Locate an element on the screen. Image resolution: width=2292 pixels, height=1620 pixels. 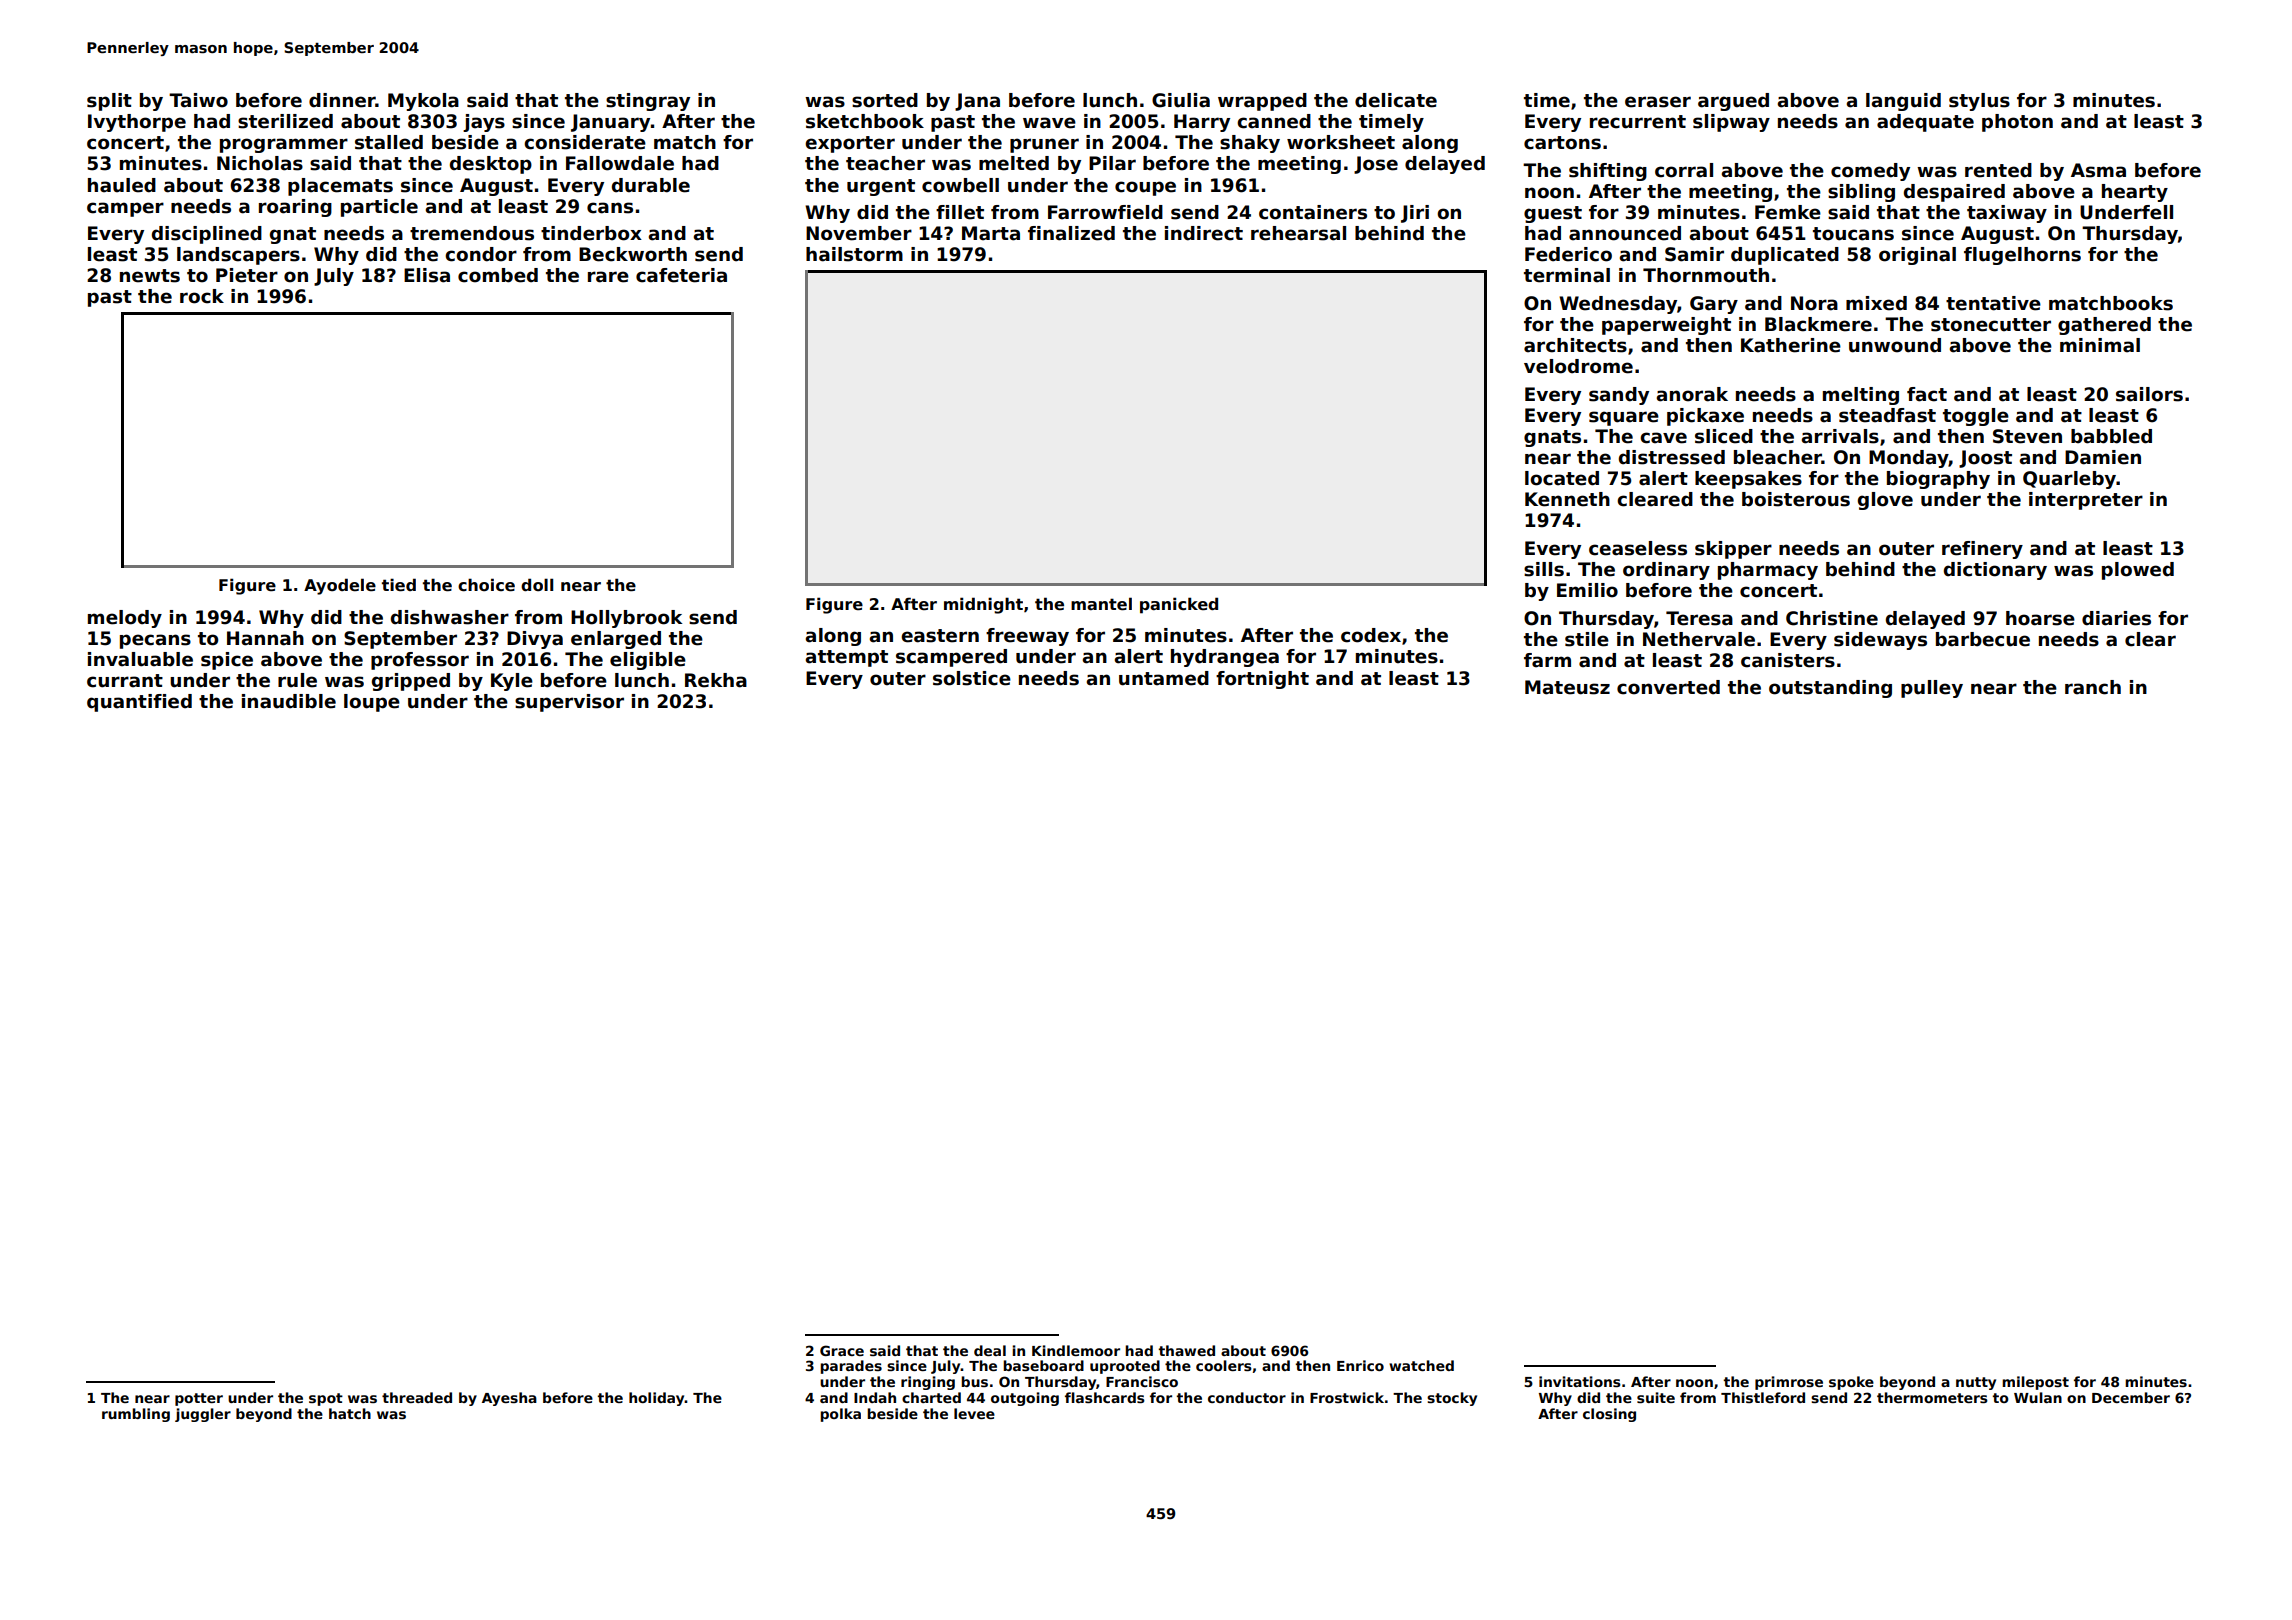
rock is located at coordinates (202, 296).
